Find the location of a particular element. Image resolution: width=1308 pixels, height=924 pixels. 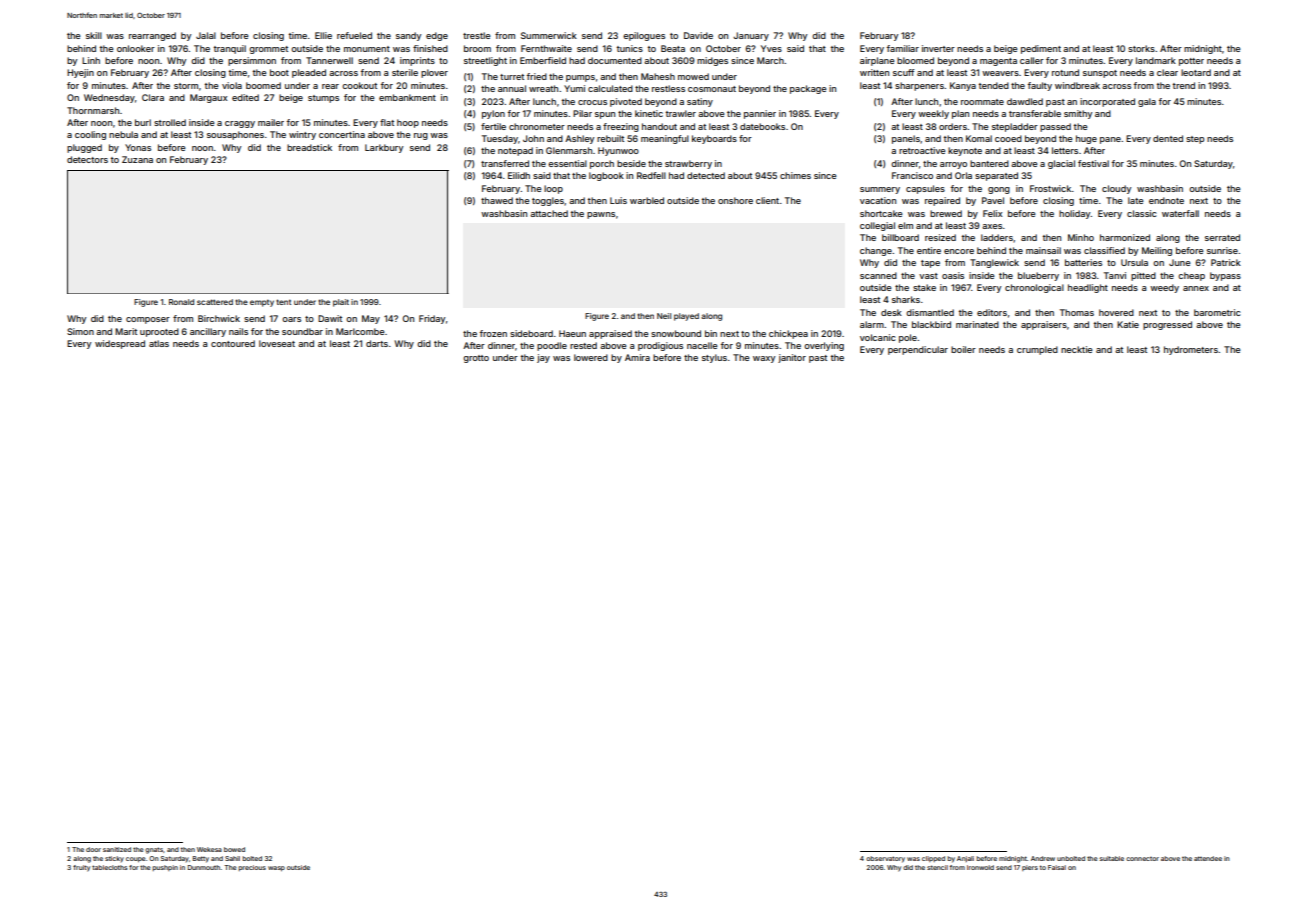

necktie is located at coordinates (1077, 349).
